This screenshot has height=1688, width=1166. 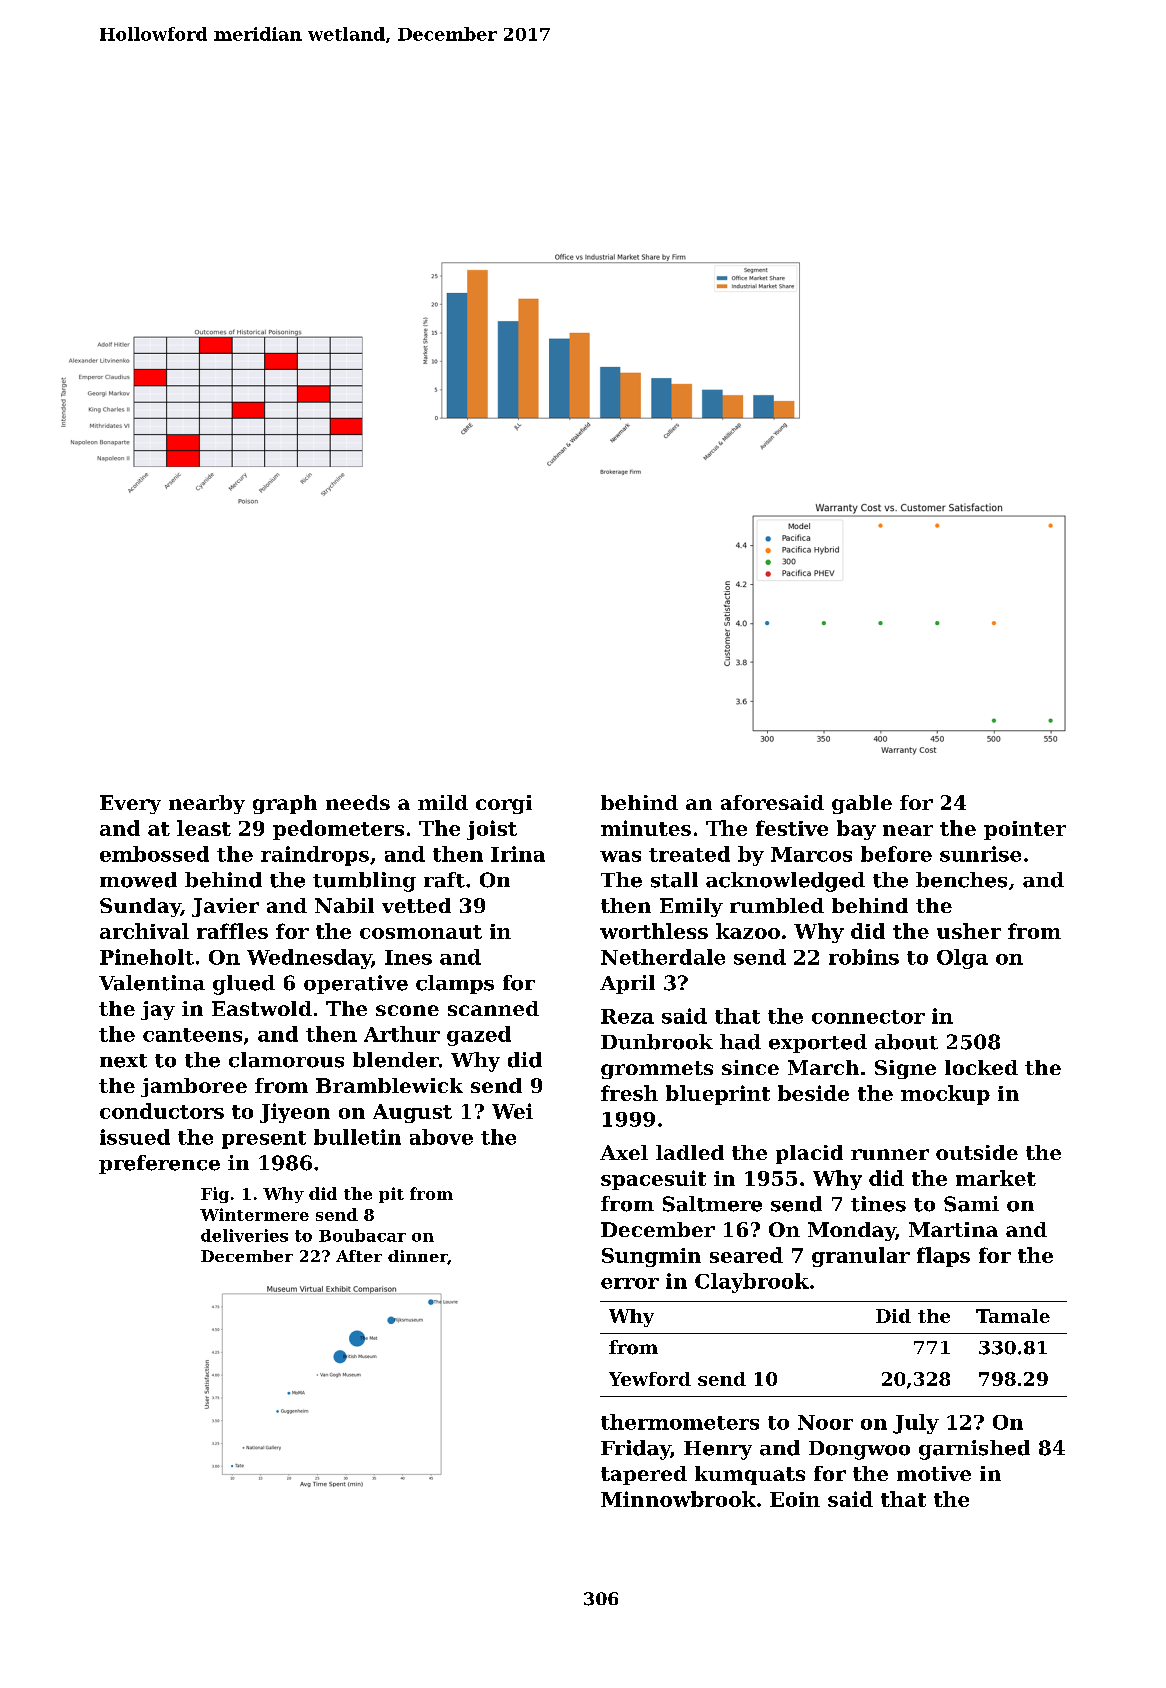 I want to click on mowed, so click(x=138, y=880).
